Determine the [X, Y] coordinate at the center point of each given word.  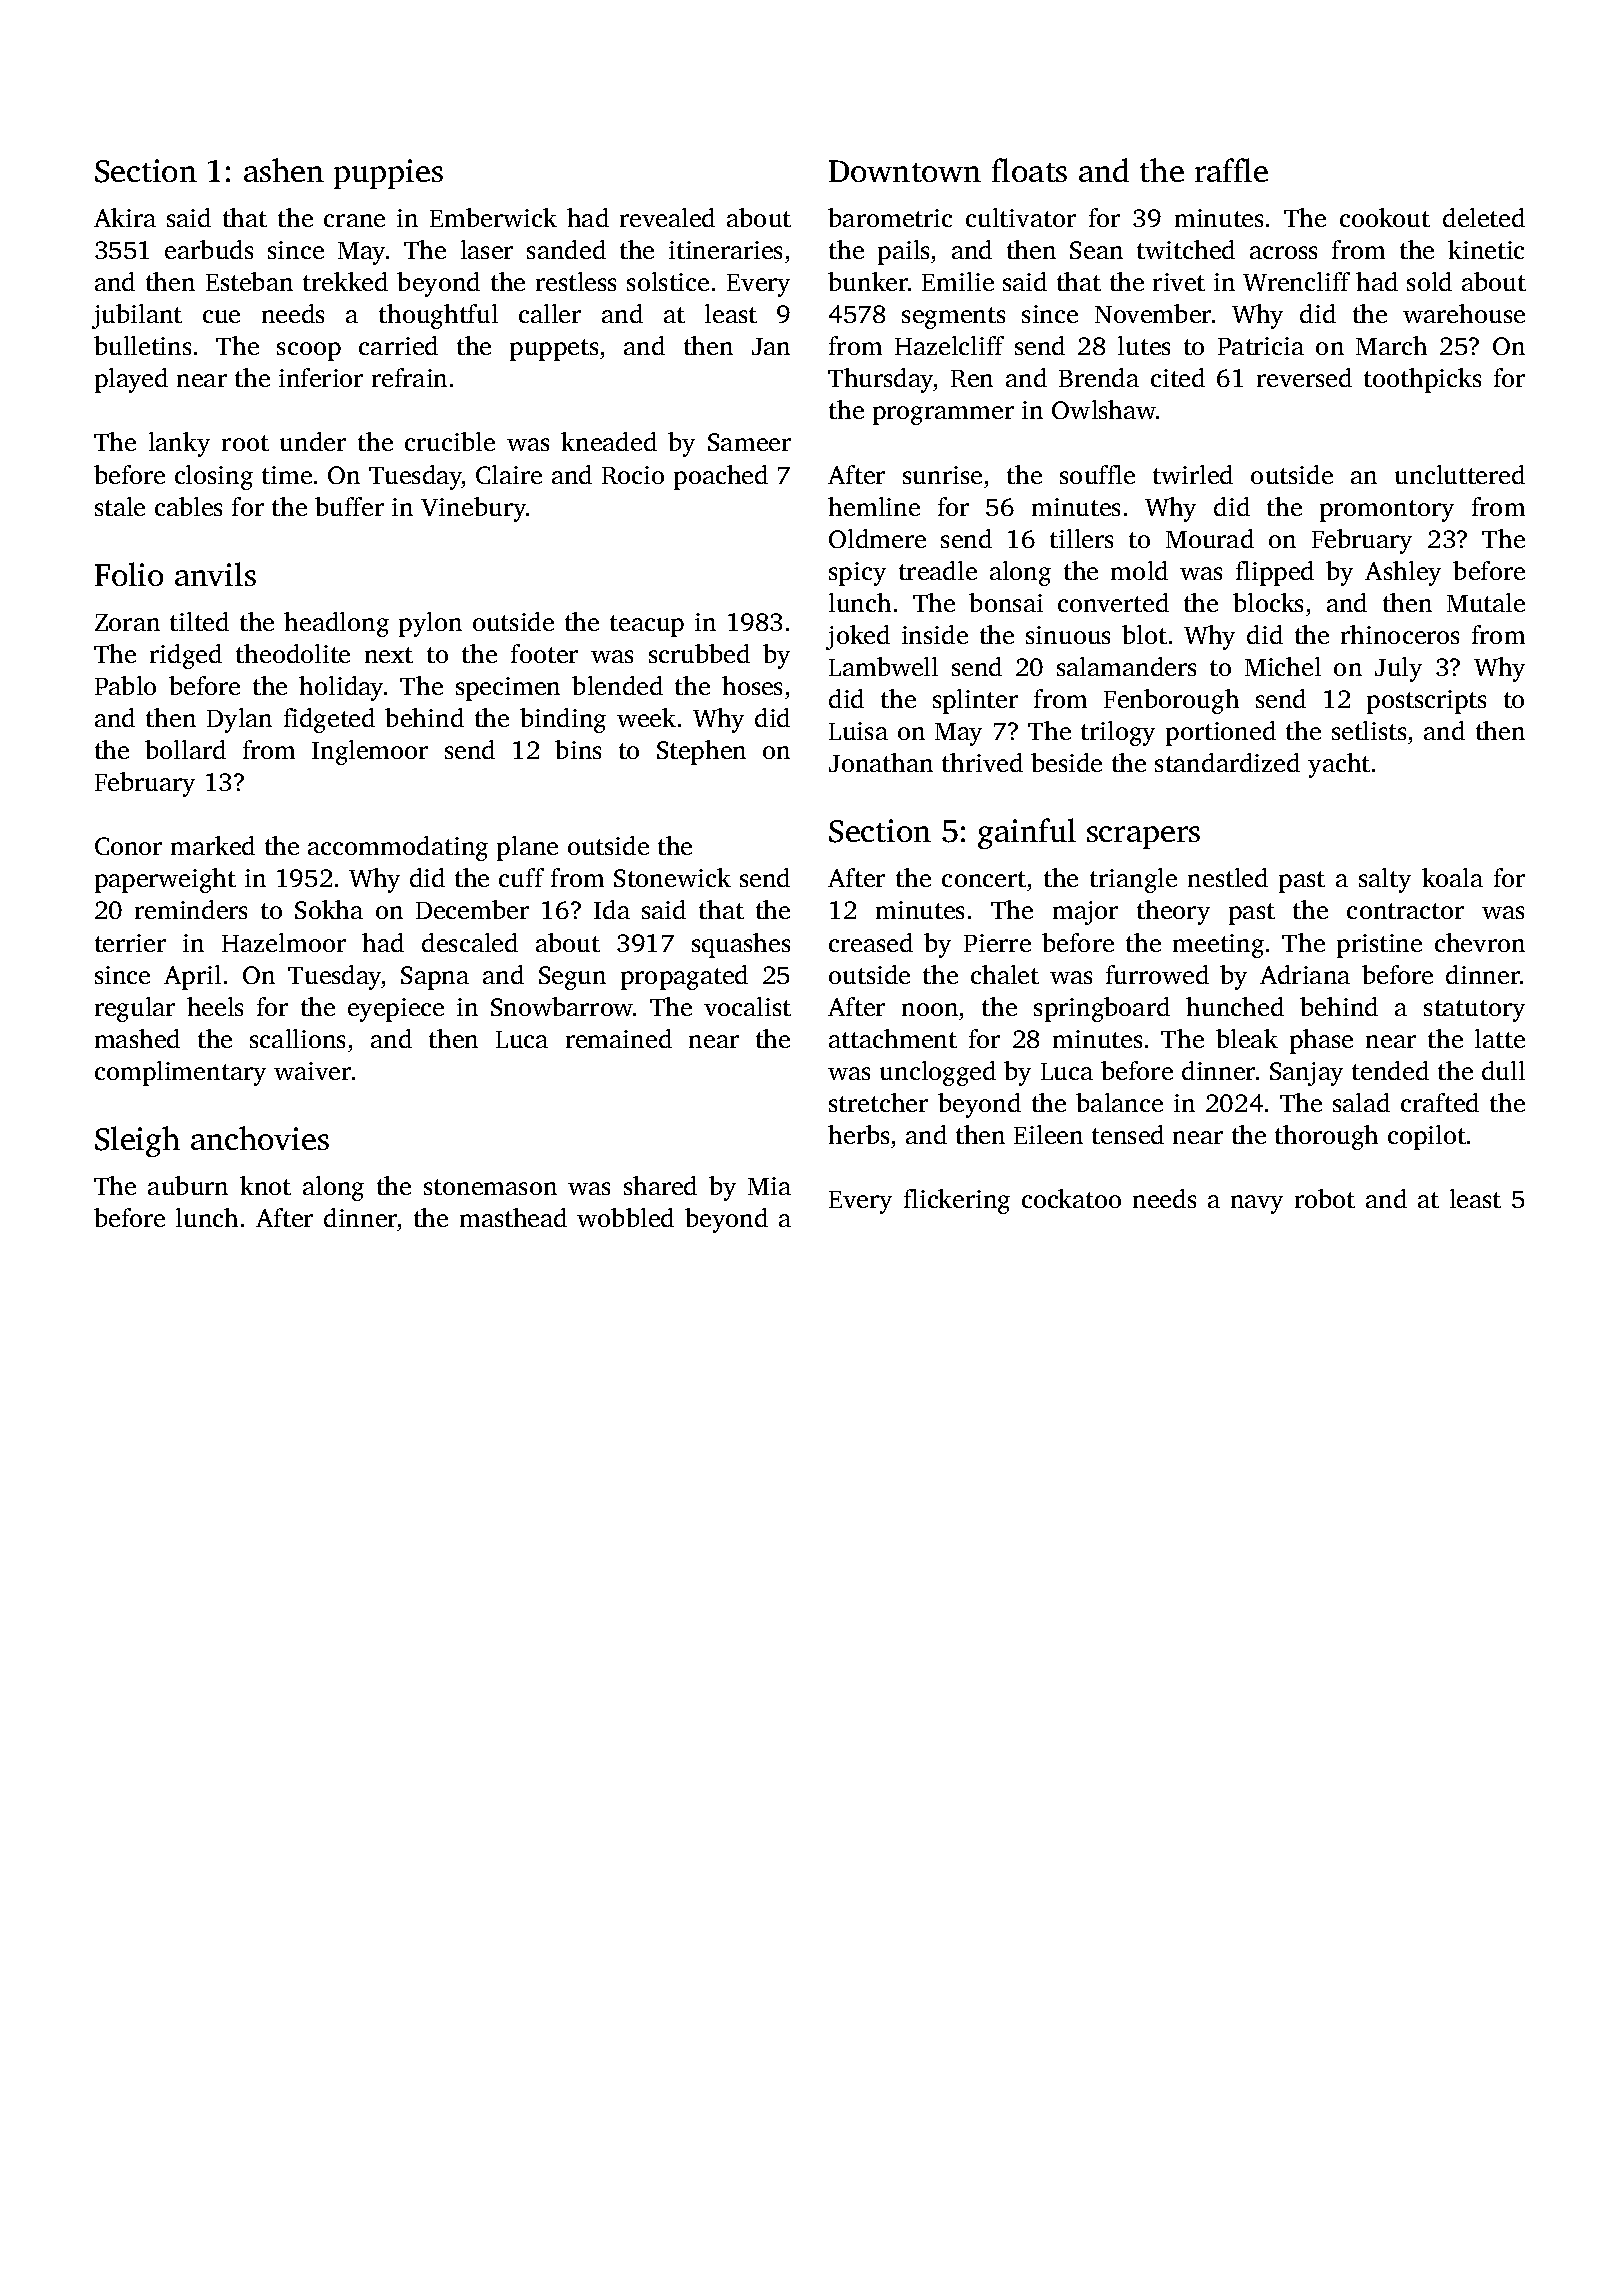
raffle [1231, 170]
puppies [388, 174]
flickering [957, 1201]
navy [1257, 1204]
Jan [771, 346]
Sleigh [137, 1141]
